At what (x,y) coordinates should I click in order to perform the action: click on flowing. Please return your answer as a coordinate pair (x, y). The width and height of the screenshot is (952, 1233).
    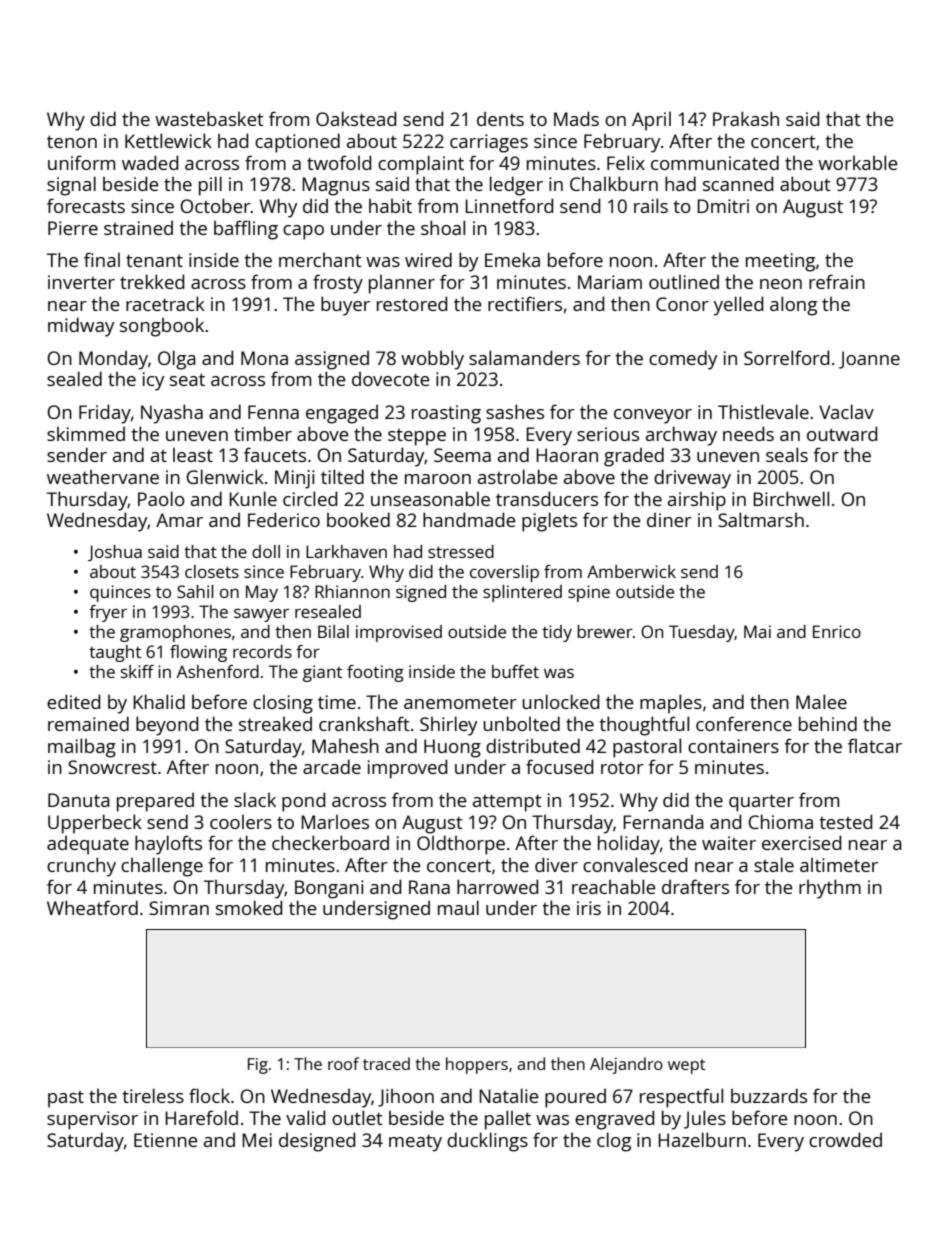
    Looking at the image, I should click on (198, 653).
